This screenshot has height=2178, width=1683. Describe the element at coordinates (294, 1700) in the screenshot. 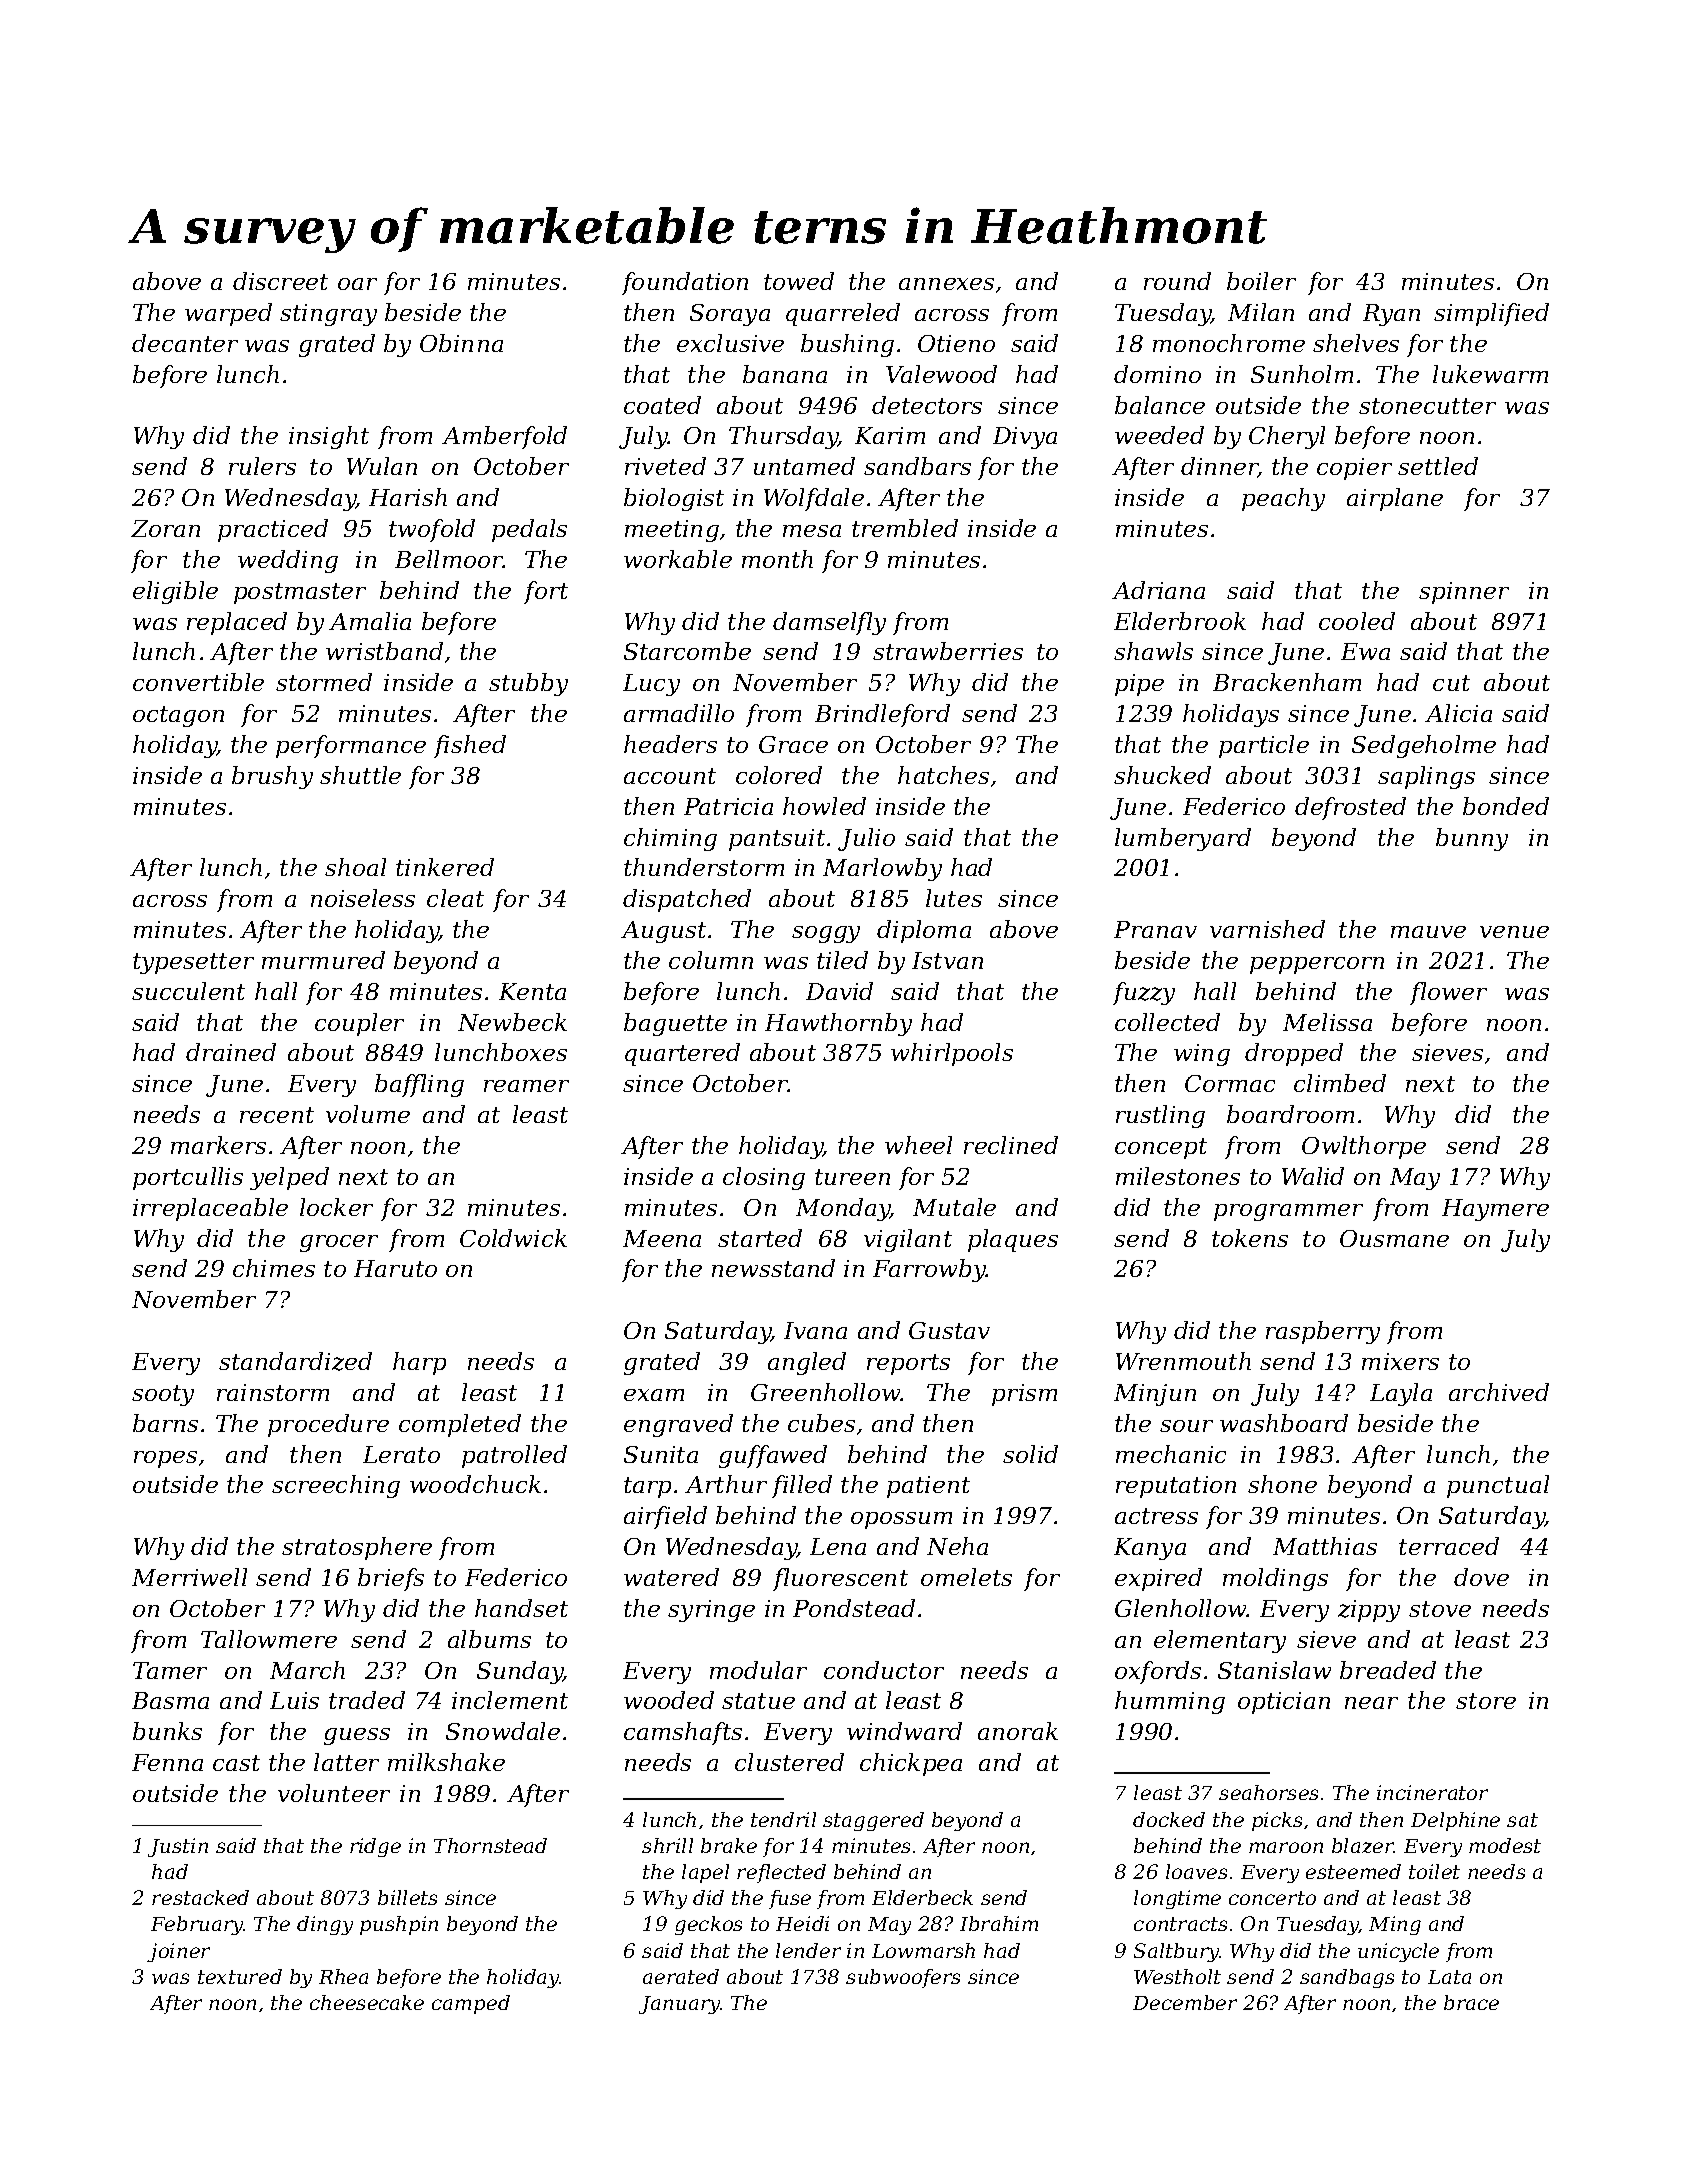

I see `Luis` at that location.
